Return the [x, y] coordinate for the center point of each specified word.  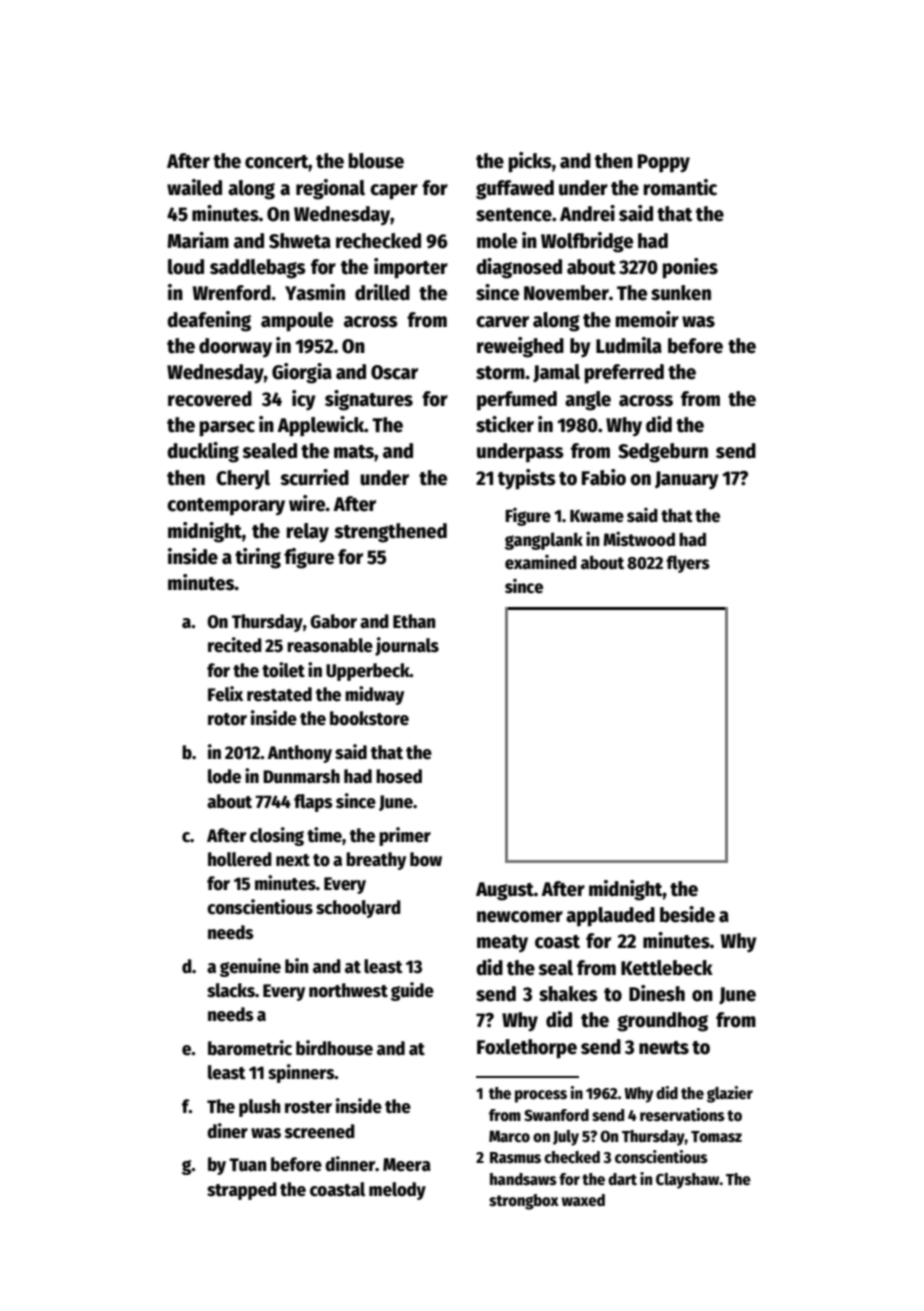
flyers [688, 564]
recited [235, 645]
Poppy [664, 163]
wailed [194, 187]
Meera [407, 1165]
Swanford [556, 1115]
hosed [399, 776]
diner [227, 1131]
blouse [376, 161]
